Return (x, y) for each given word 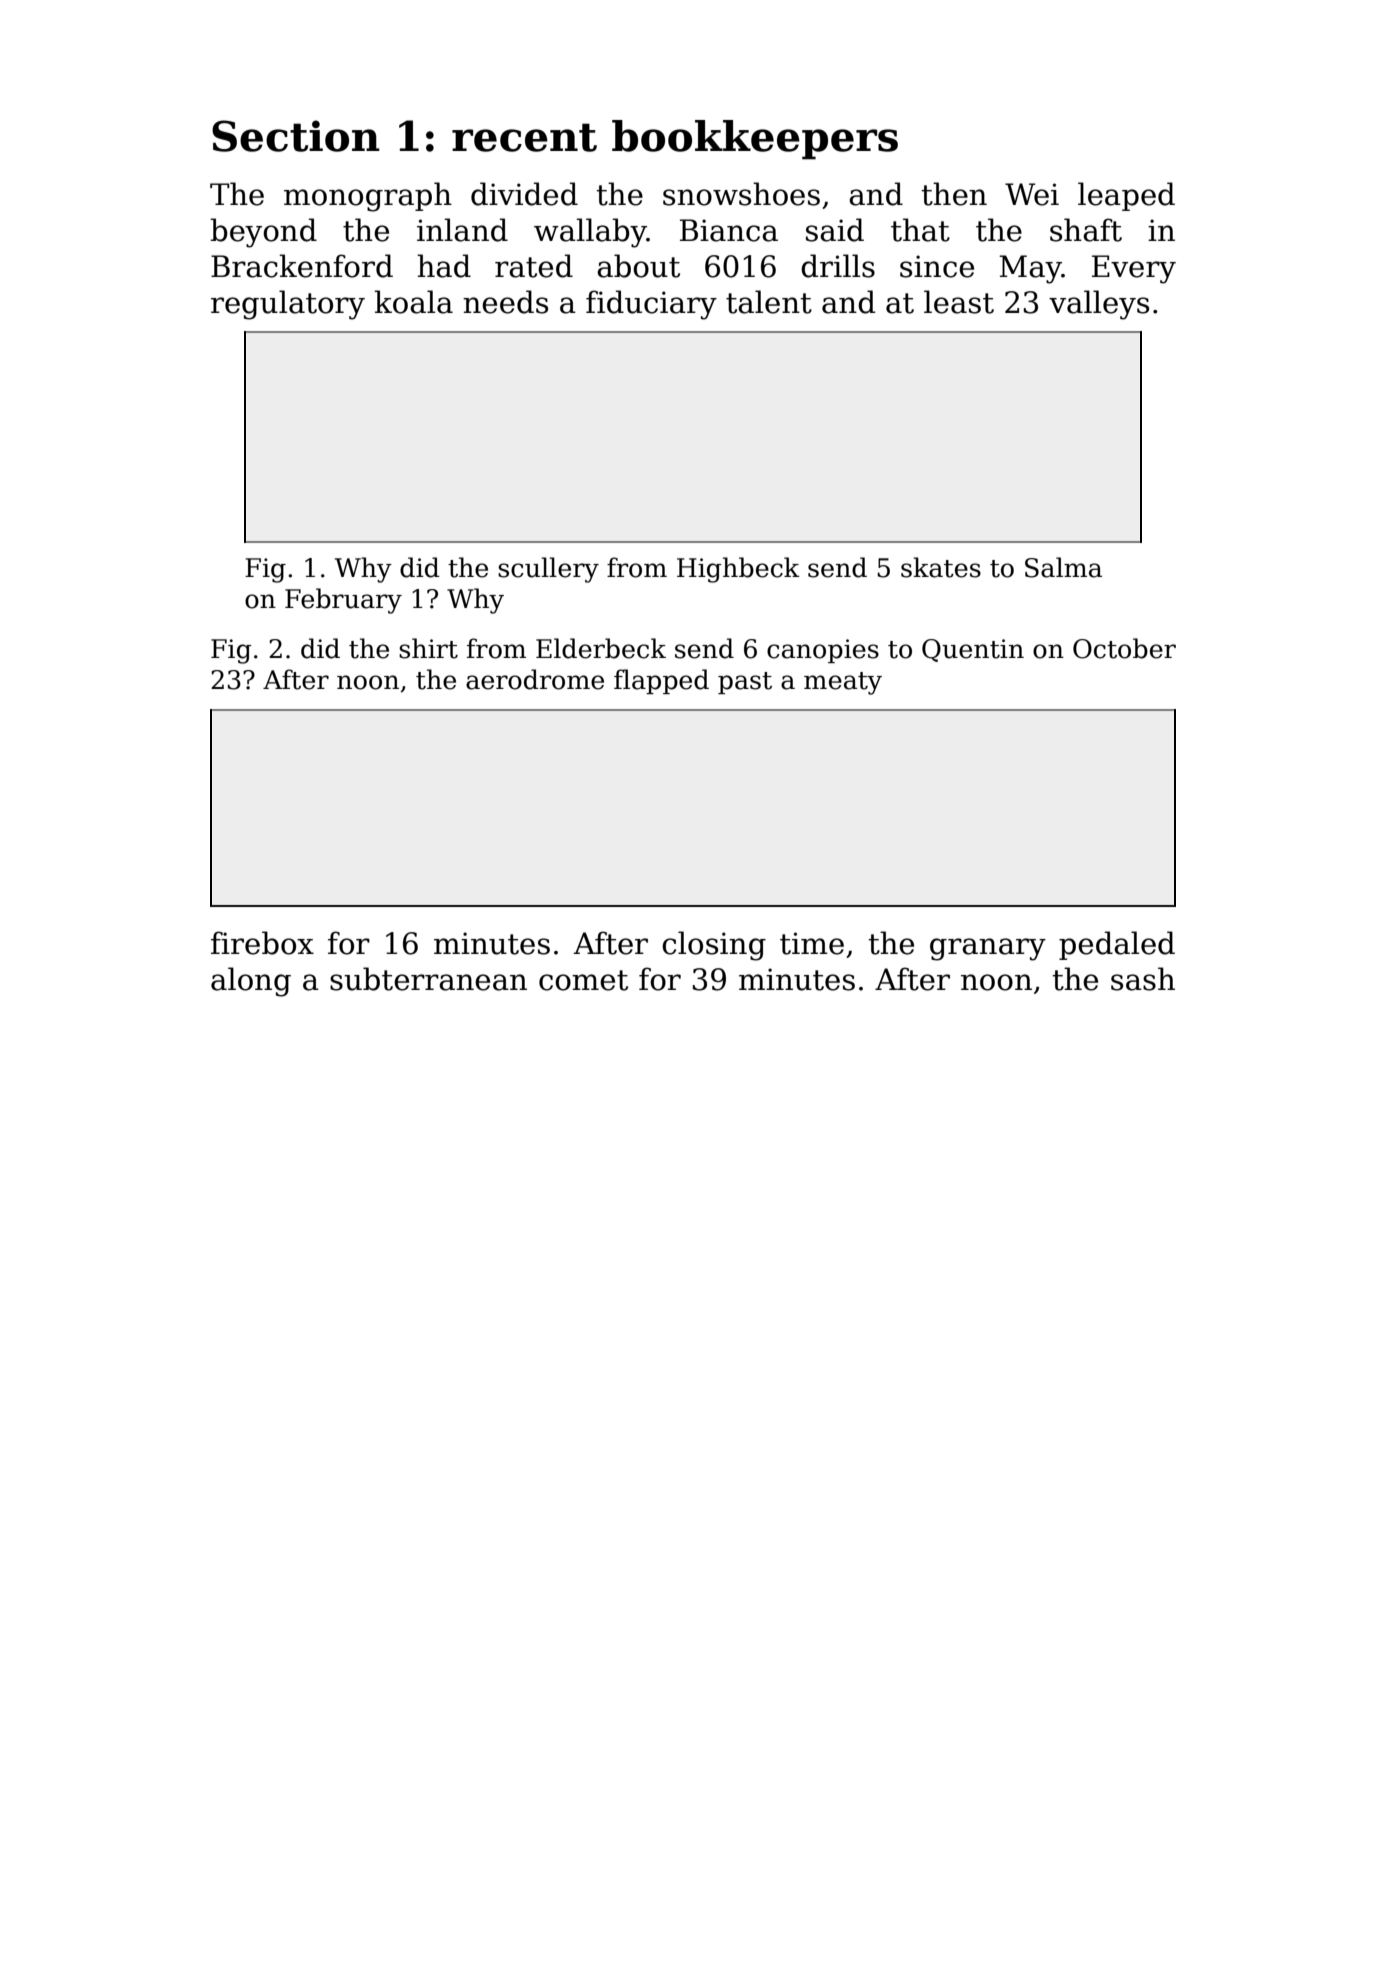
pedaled (1117, 945)
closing (714, 946)
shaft (1086, 230)
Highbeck (738, 570)
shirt (428, 648)
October (1124, 648)
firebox (262, 943)
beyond (263, 233)
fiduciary (651, 305)
